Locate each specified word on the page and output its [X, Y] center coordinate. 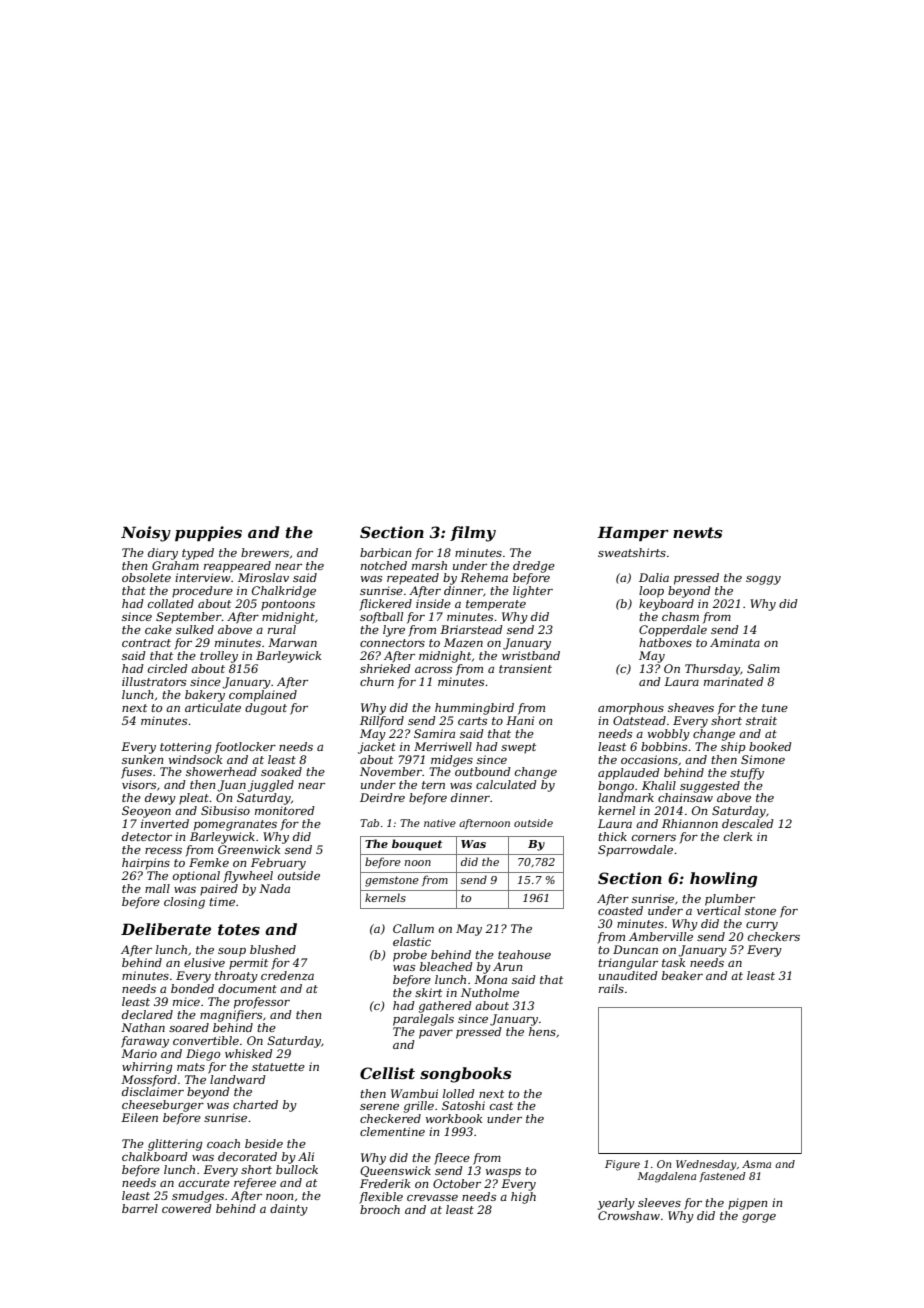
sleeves [659, 1202]
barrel [140, 1208]
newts [698, 532]
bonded [192, 988]
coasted [620, 910]
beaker [682, 975]
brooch [380, 1209]
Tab [369, 823]
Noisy [146, 534]
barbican [385, 552]
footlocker [245, 748]
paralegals [423, 1020]
